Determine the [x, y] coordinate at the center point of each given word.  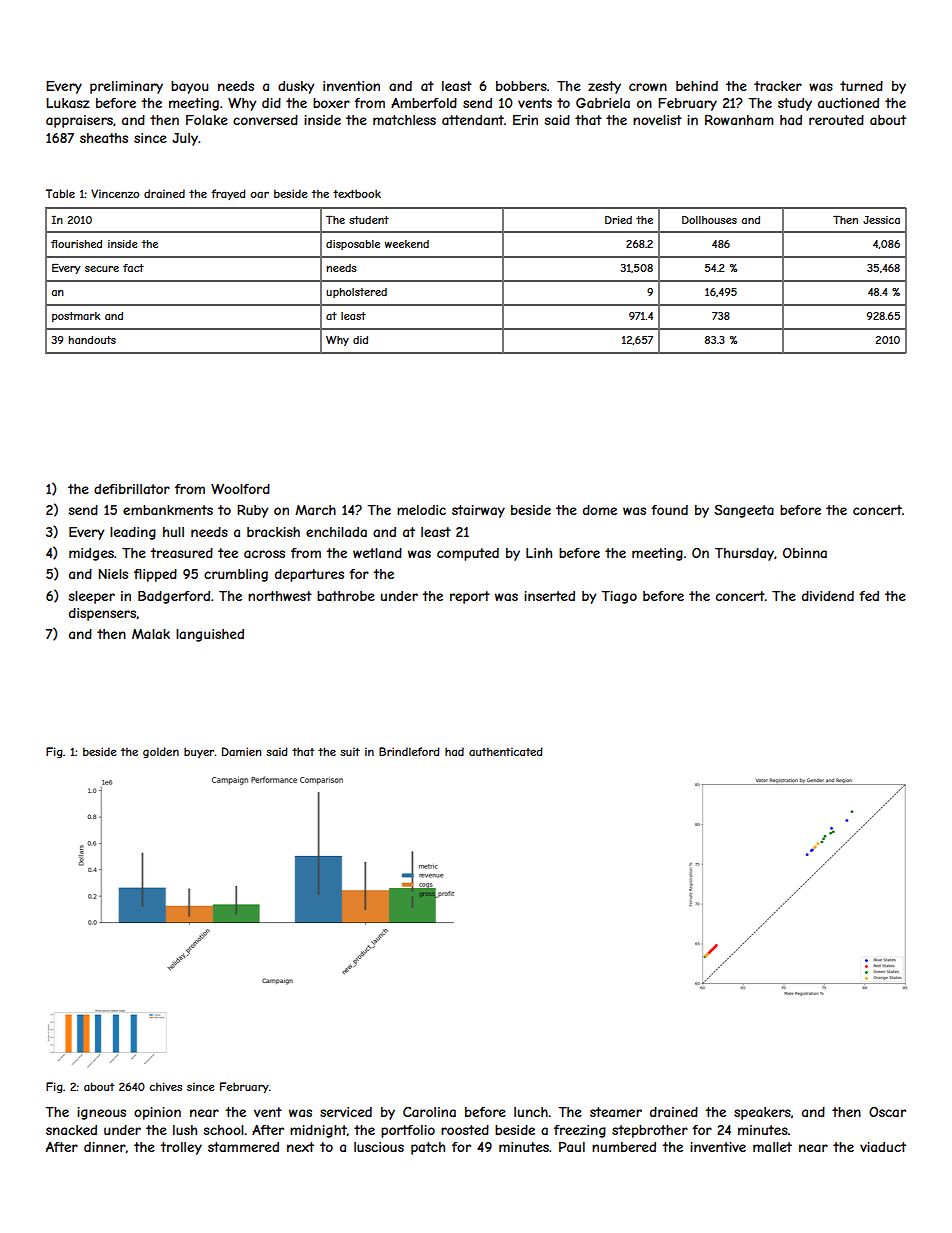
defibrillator [132, 489]
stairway [478, 511]
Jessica [881, 220]
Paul [572, 1146]
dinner [105, 1147]
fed [869, 596]
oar [260, 194]
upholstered [356, 293]
